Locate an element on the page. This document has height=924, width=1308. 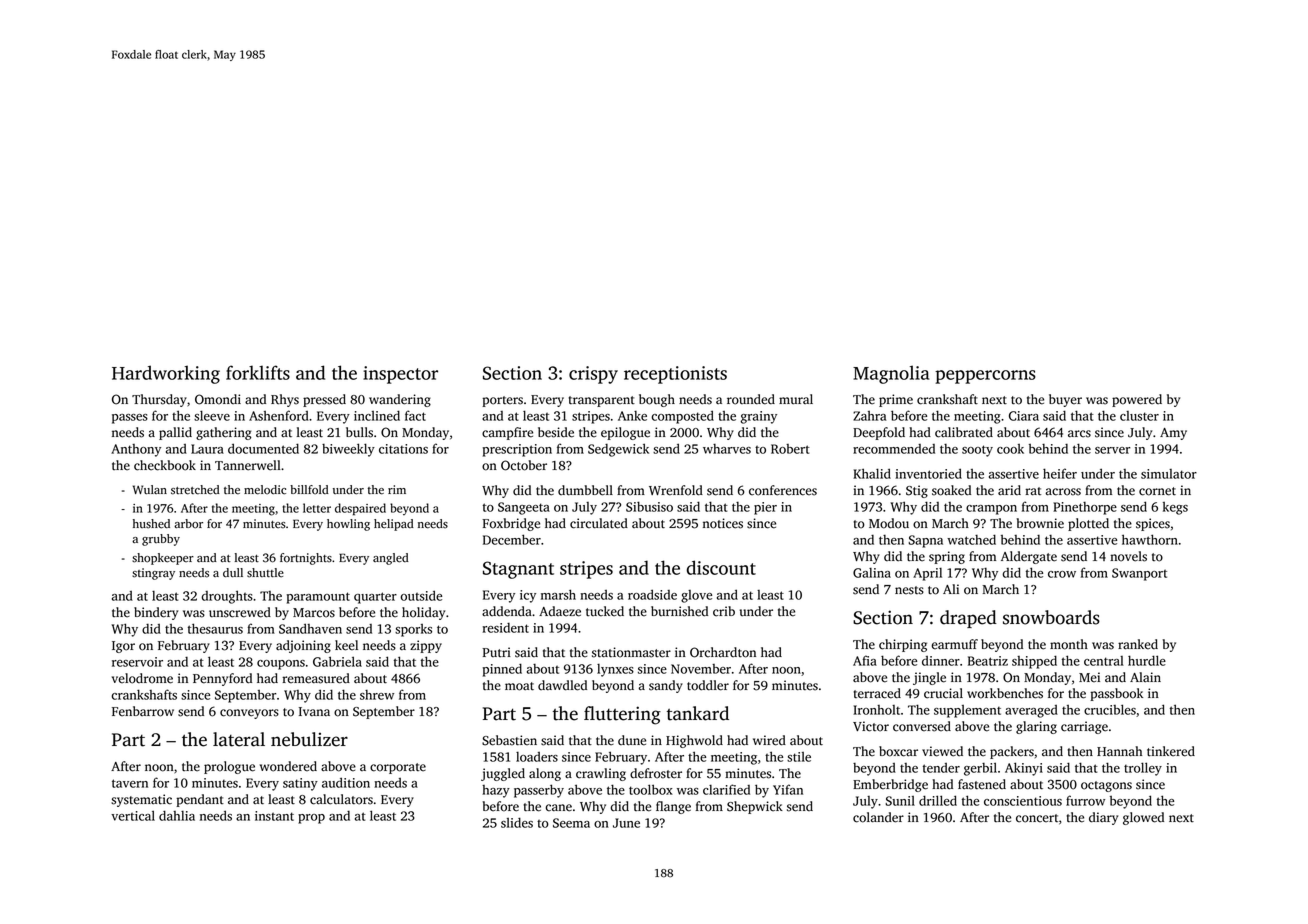
glowed is located at coordinates (1143, 818).
